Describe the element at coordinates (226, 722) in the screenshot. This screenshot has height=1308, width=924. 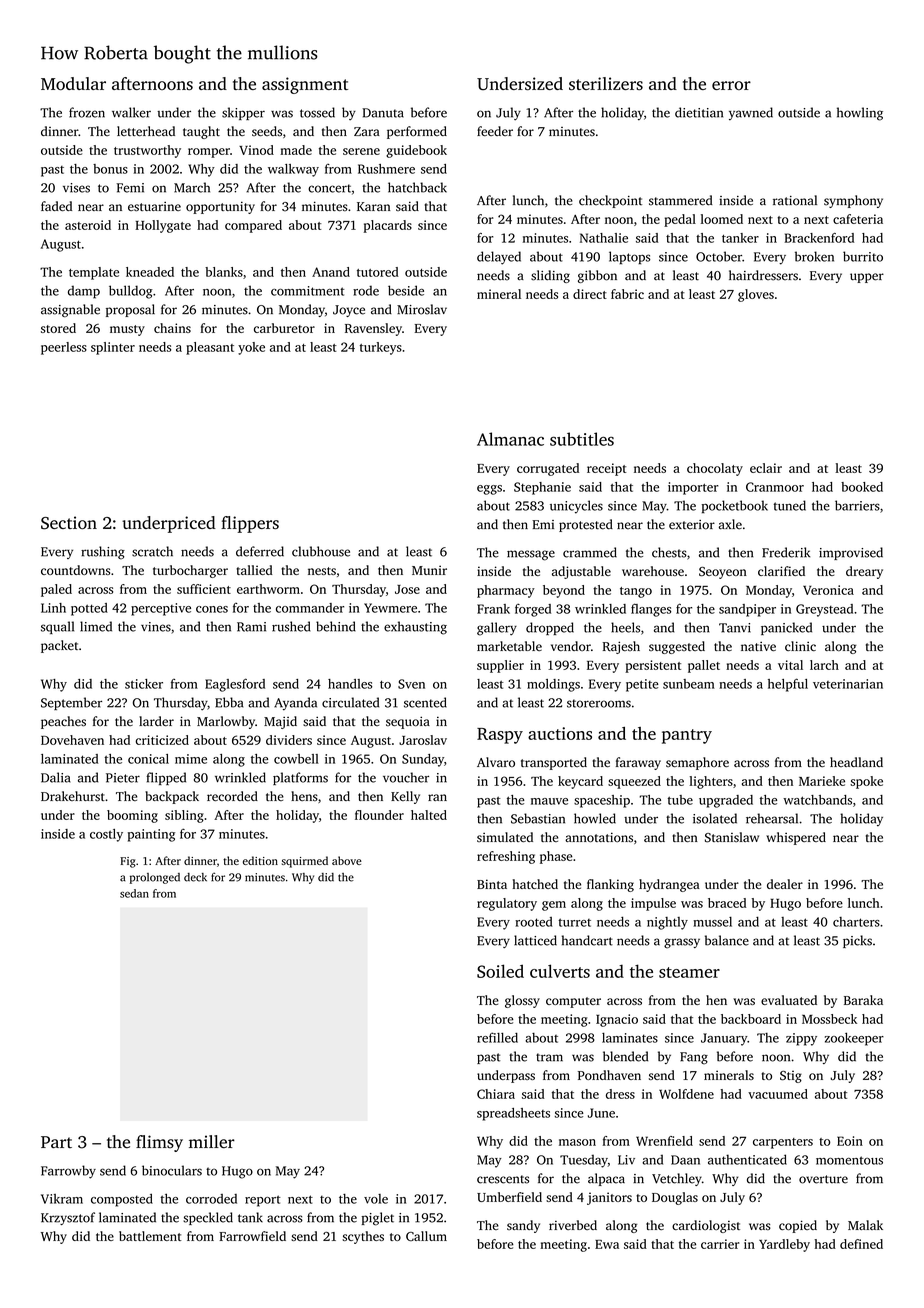
I see `Marlowby` at that location.
